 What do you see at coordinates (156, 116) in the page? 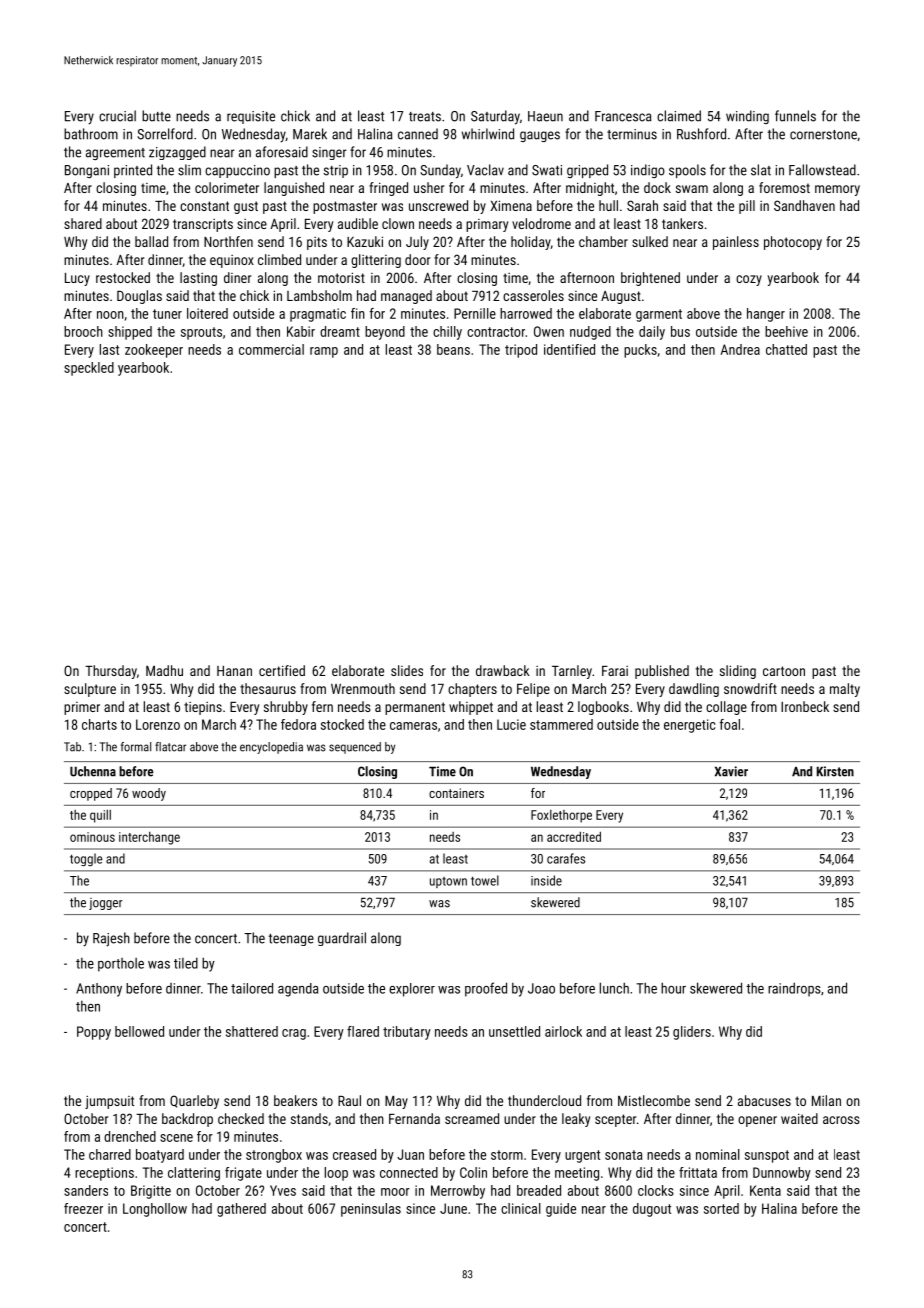
I see `butte` at bounding box center [156, 116].
